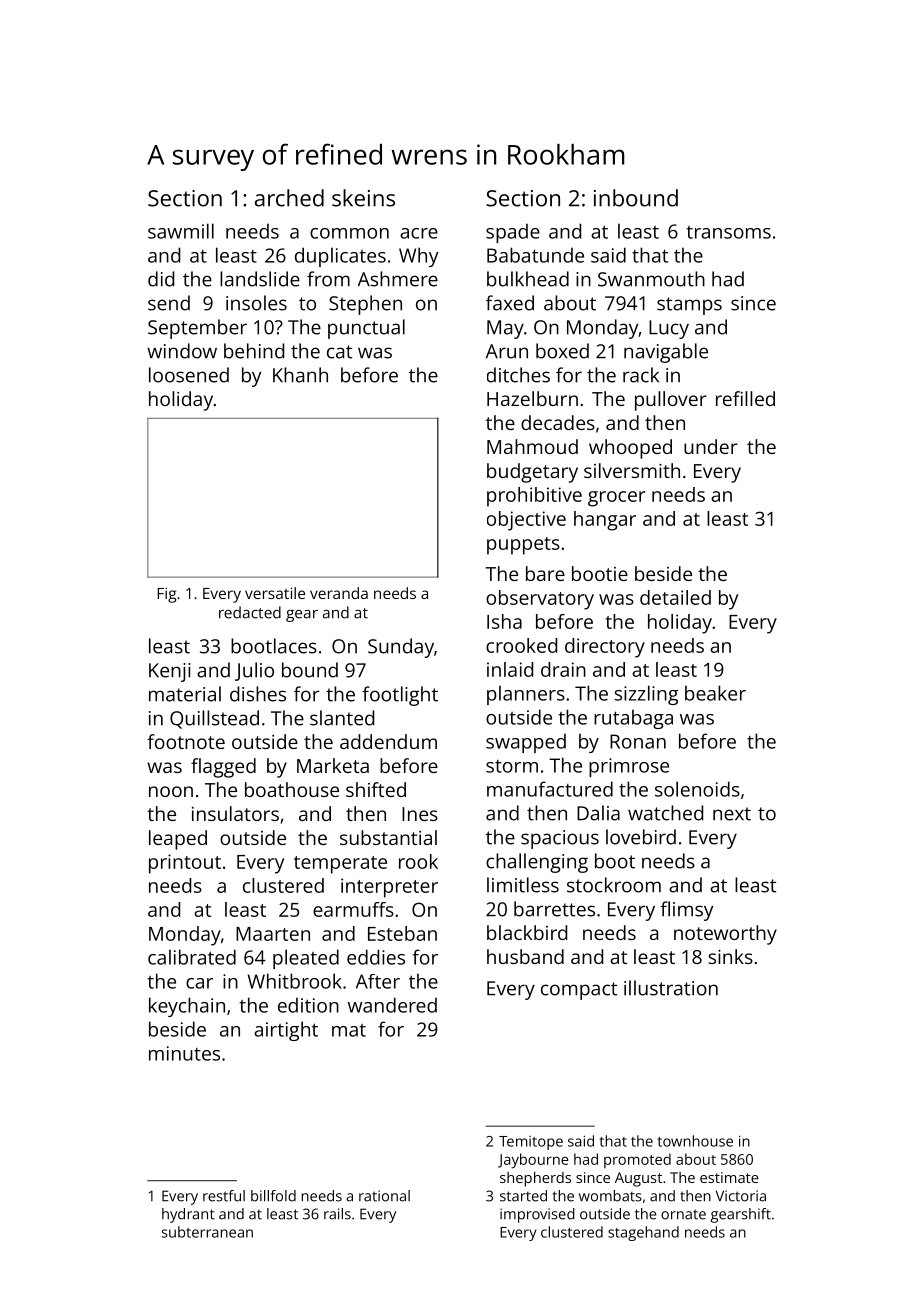  What do you see at coordinates (363, 198) in the screenshot?
I see `skeins` at bounding box center [363, 198].
